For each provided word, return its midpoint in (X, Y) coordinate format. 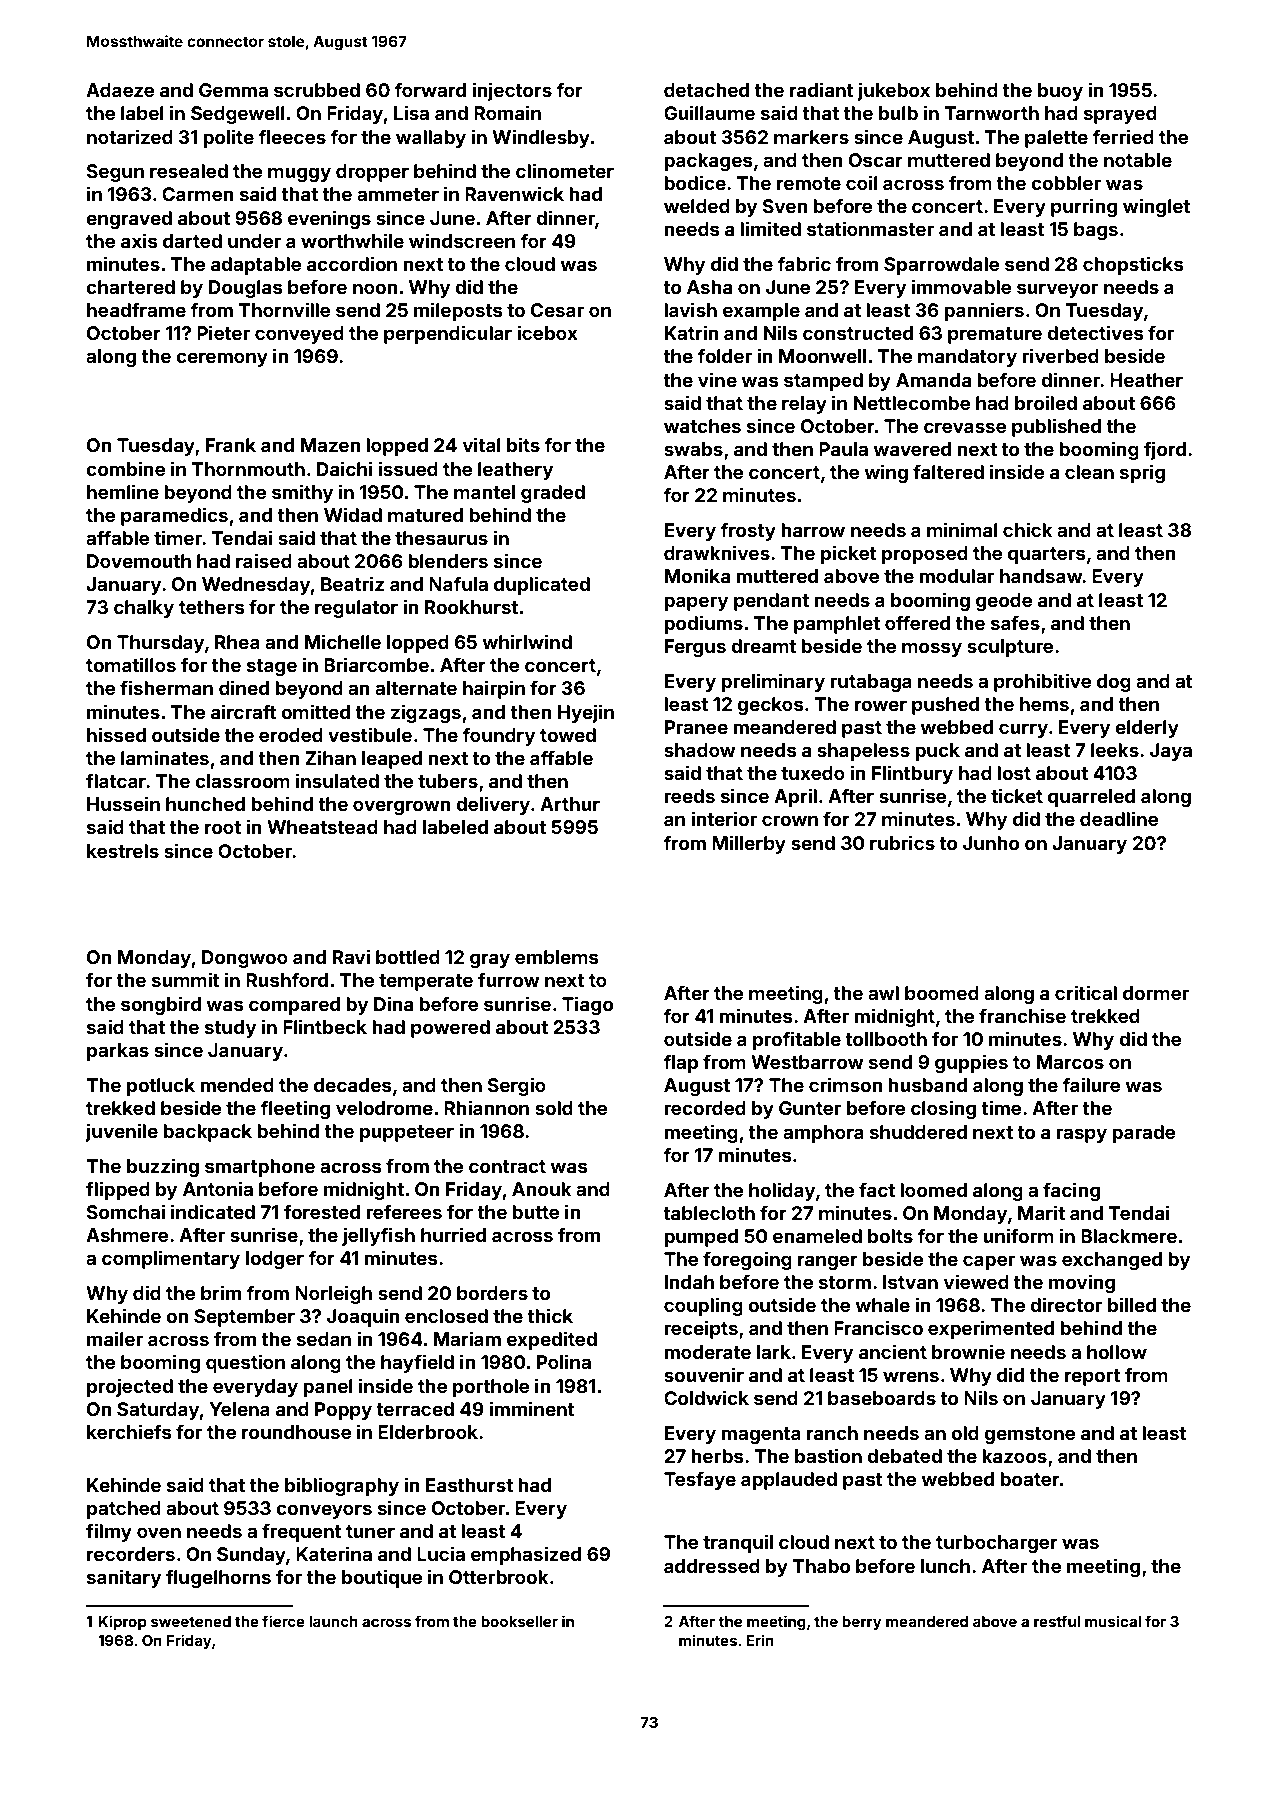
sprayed (1120, 115)
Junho (991, 843)
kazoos (1014, 1456)
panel (328, 1388)
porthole (491, 1388)
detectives (1095, 332)
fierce (283, 1621)
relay (804, 405)
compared (294, 1006)
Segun (115, 173)
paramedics (174, 516)
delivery (493, 805)
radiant (821, 89)
